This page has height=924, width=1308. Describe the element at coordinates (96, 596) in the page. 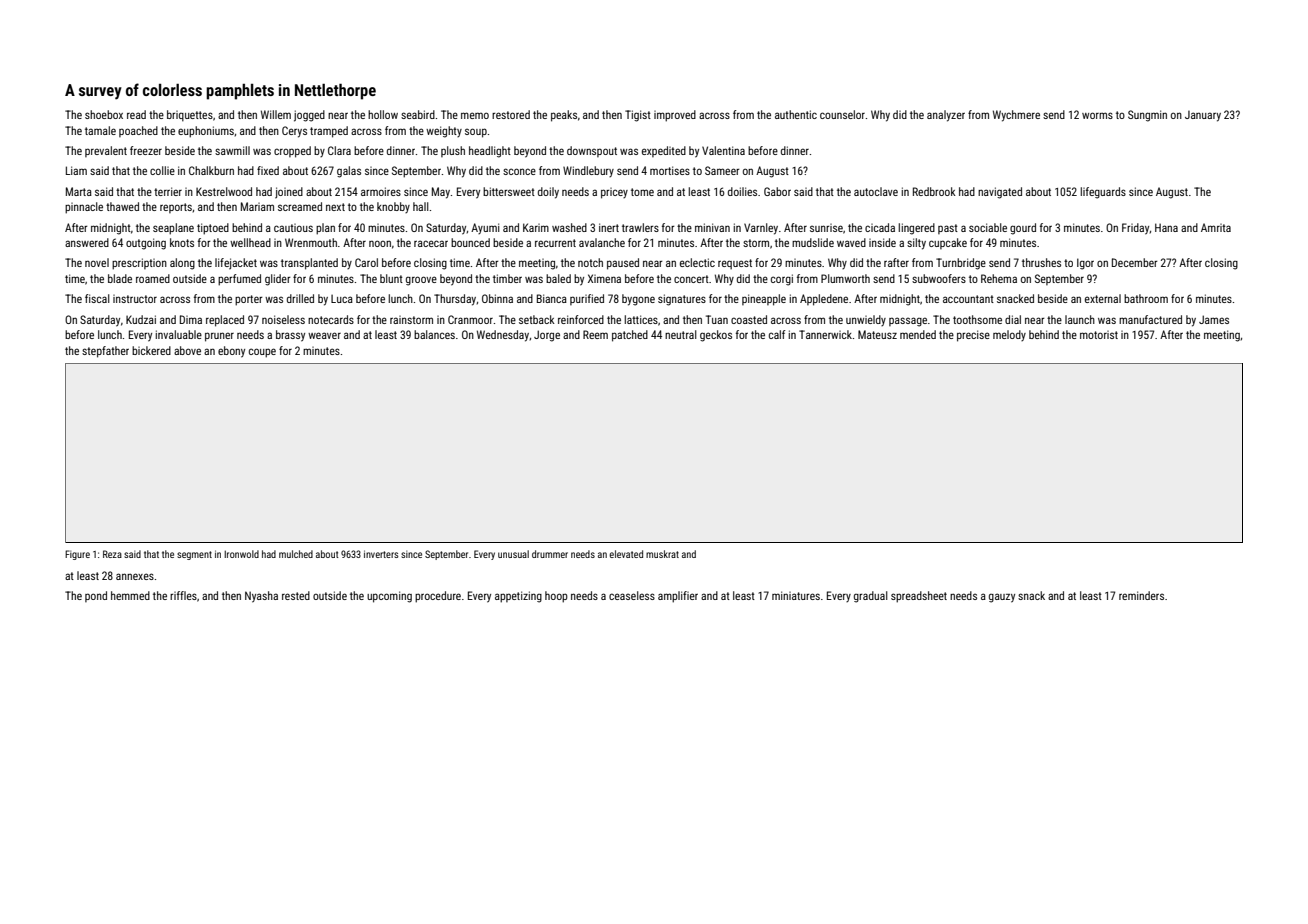

I see `pond` at that location.
